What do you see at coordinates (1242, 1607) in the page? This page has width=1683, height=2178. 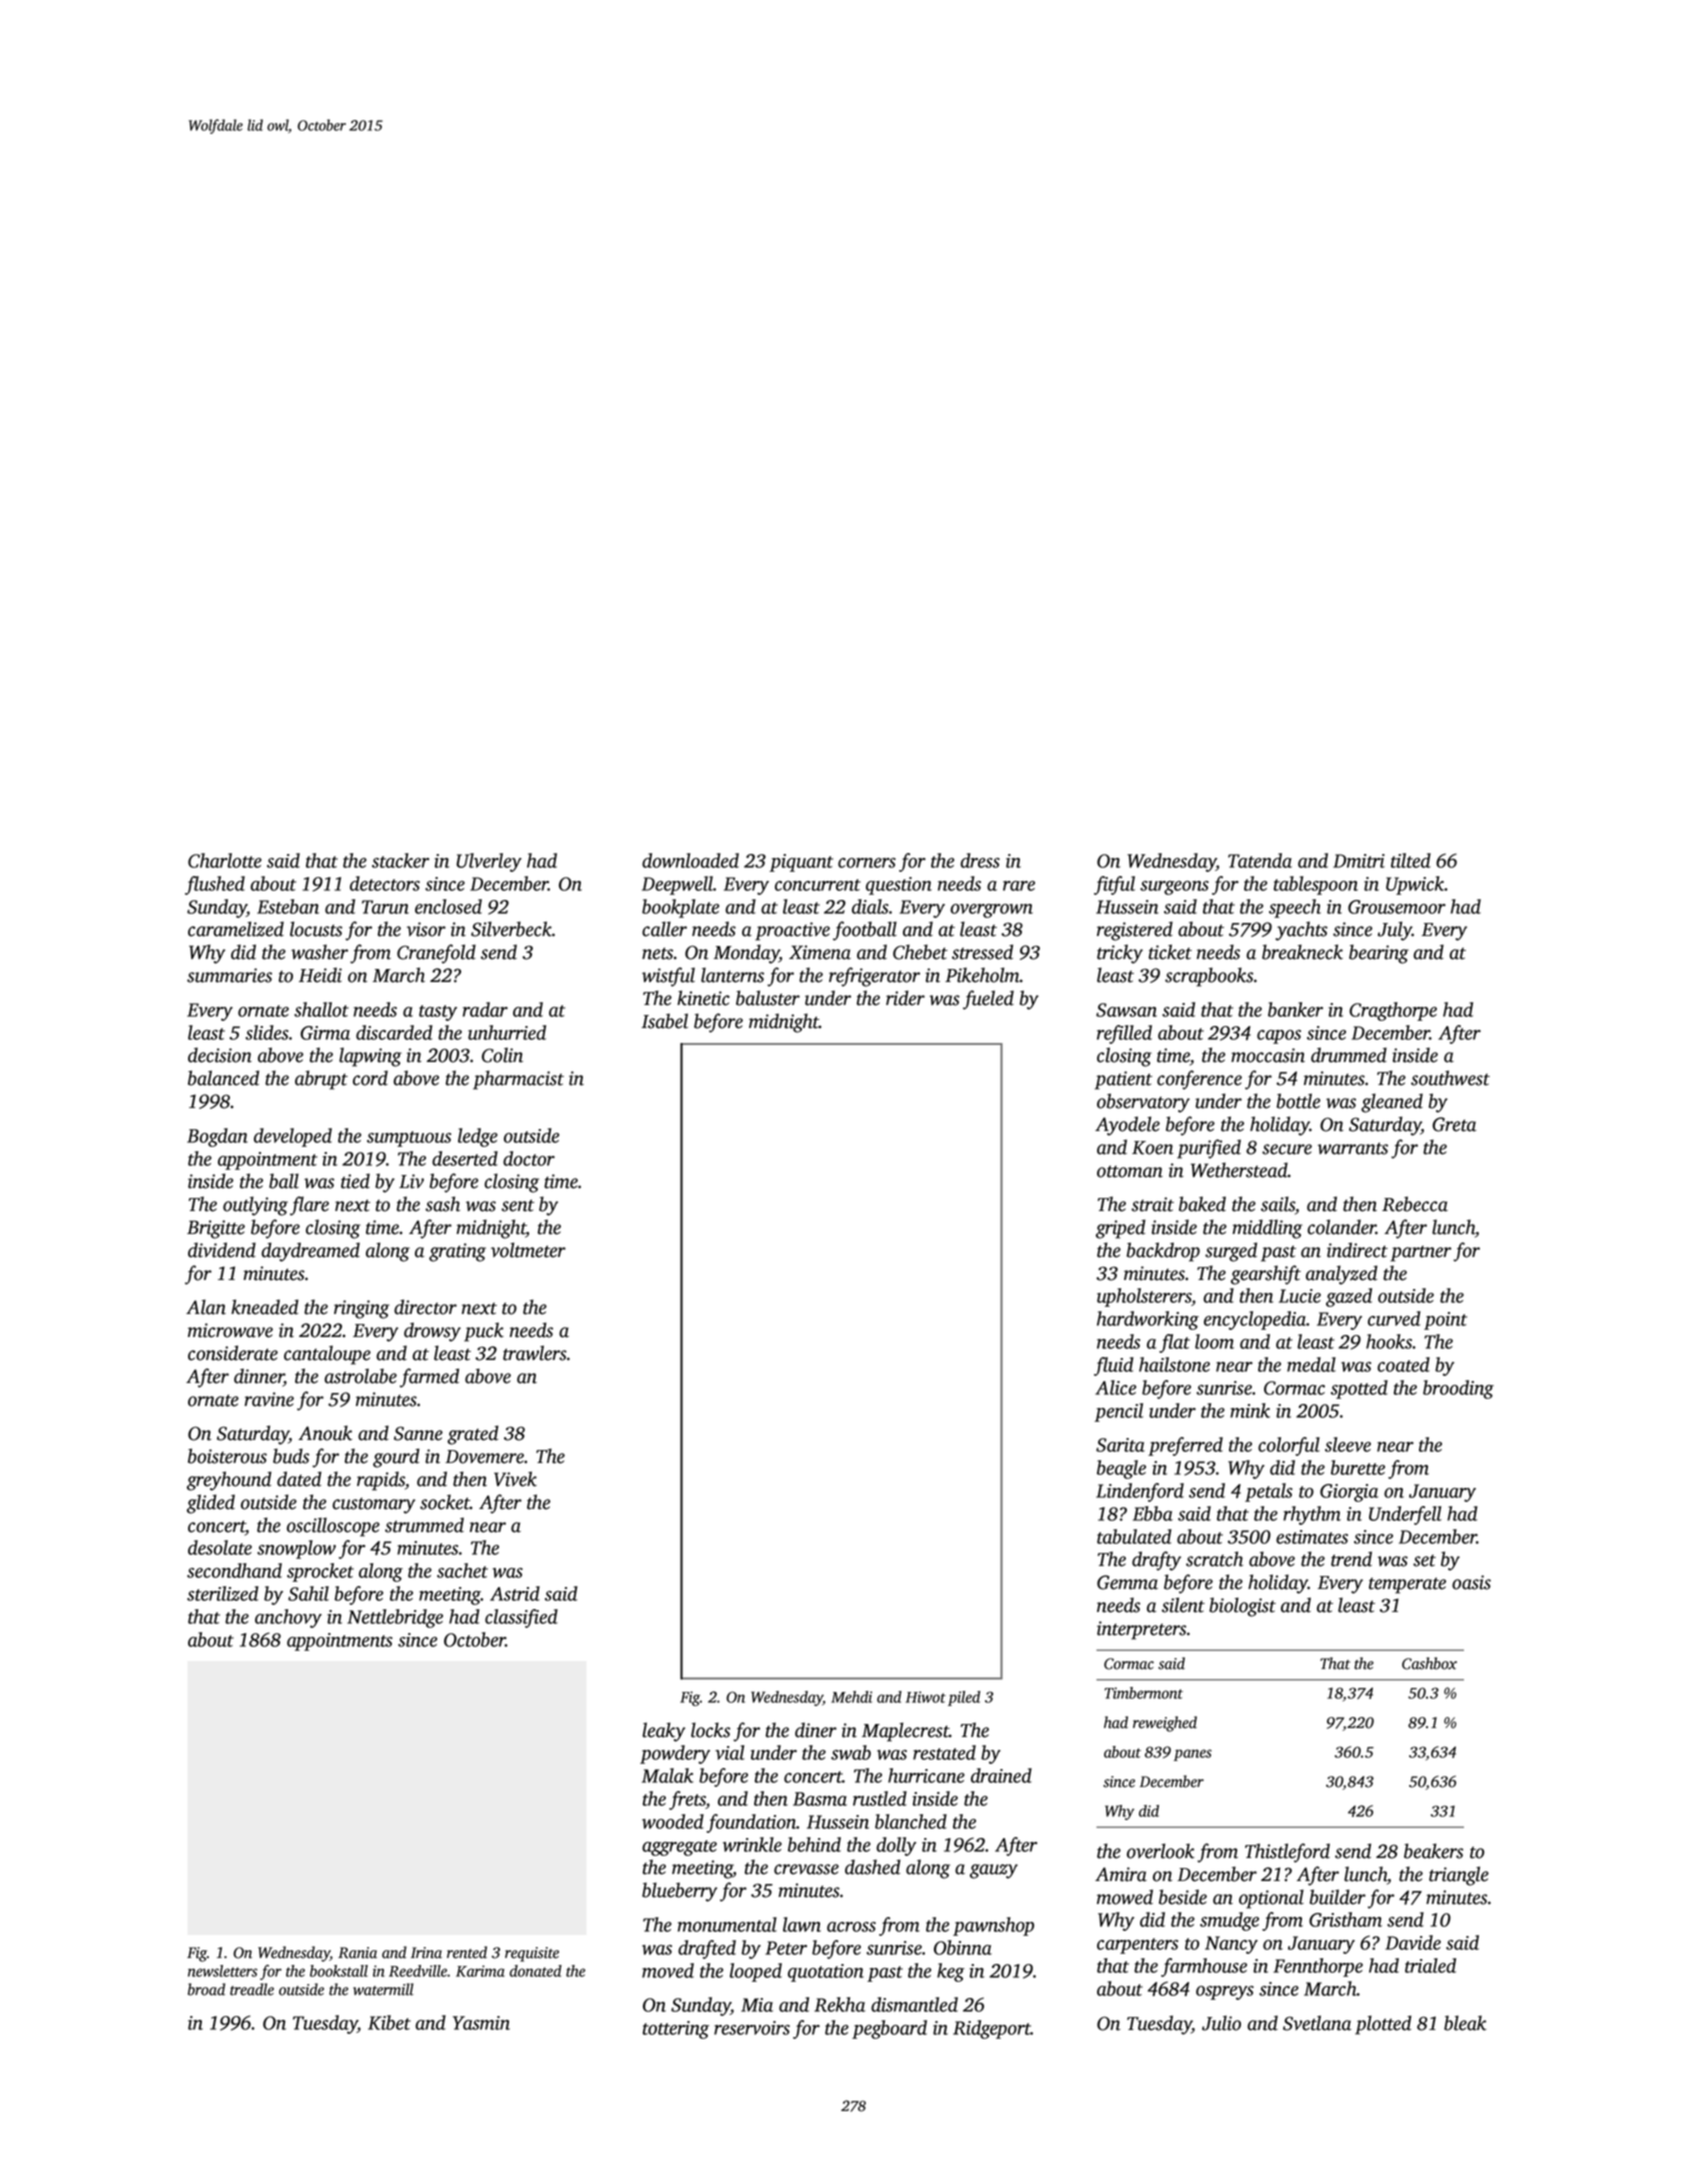 I see `biologist` at bounding box center [1242, 1607].
